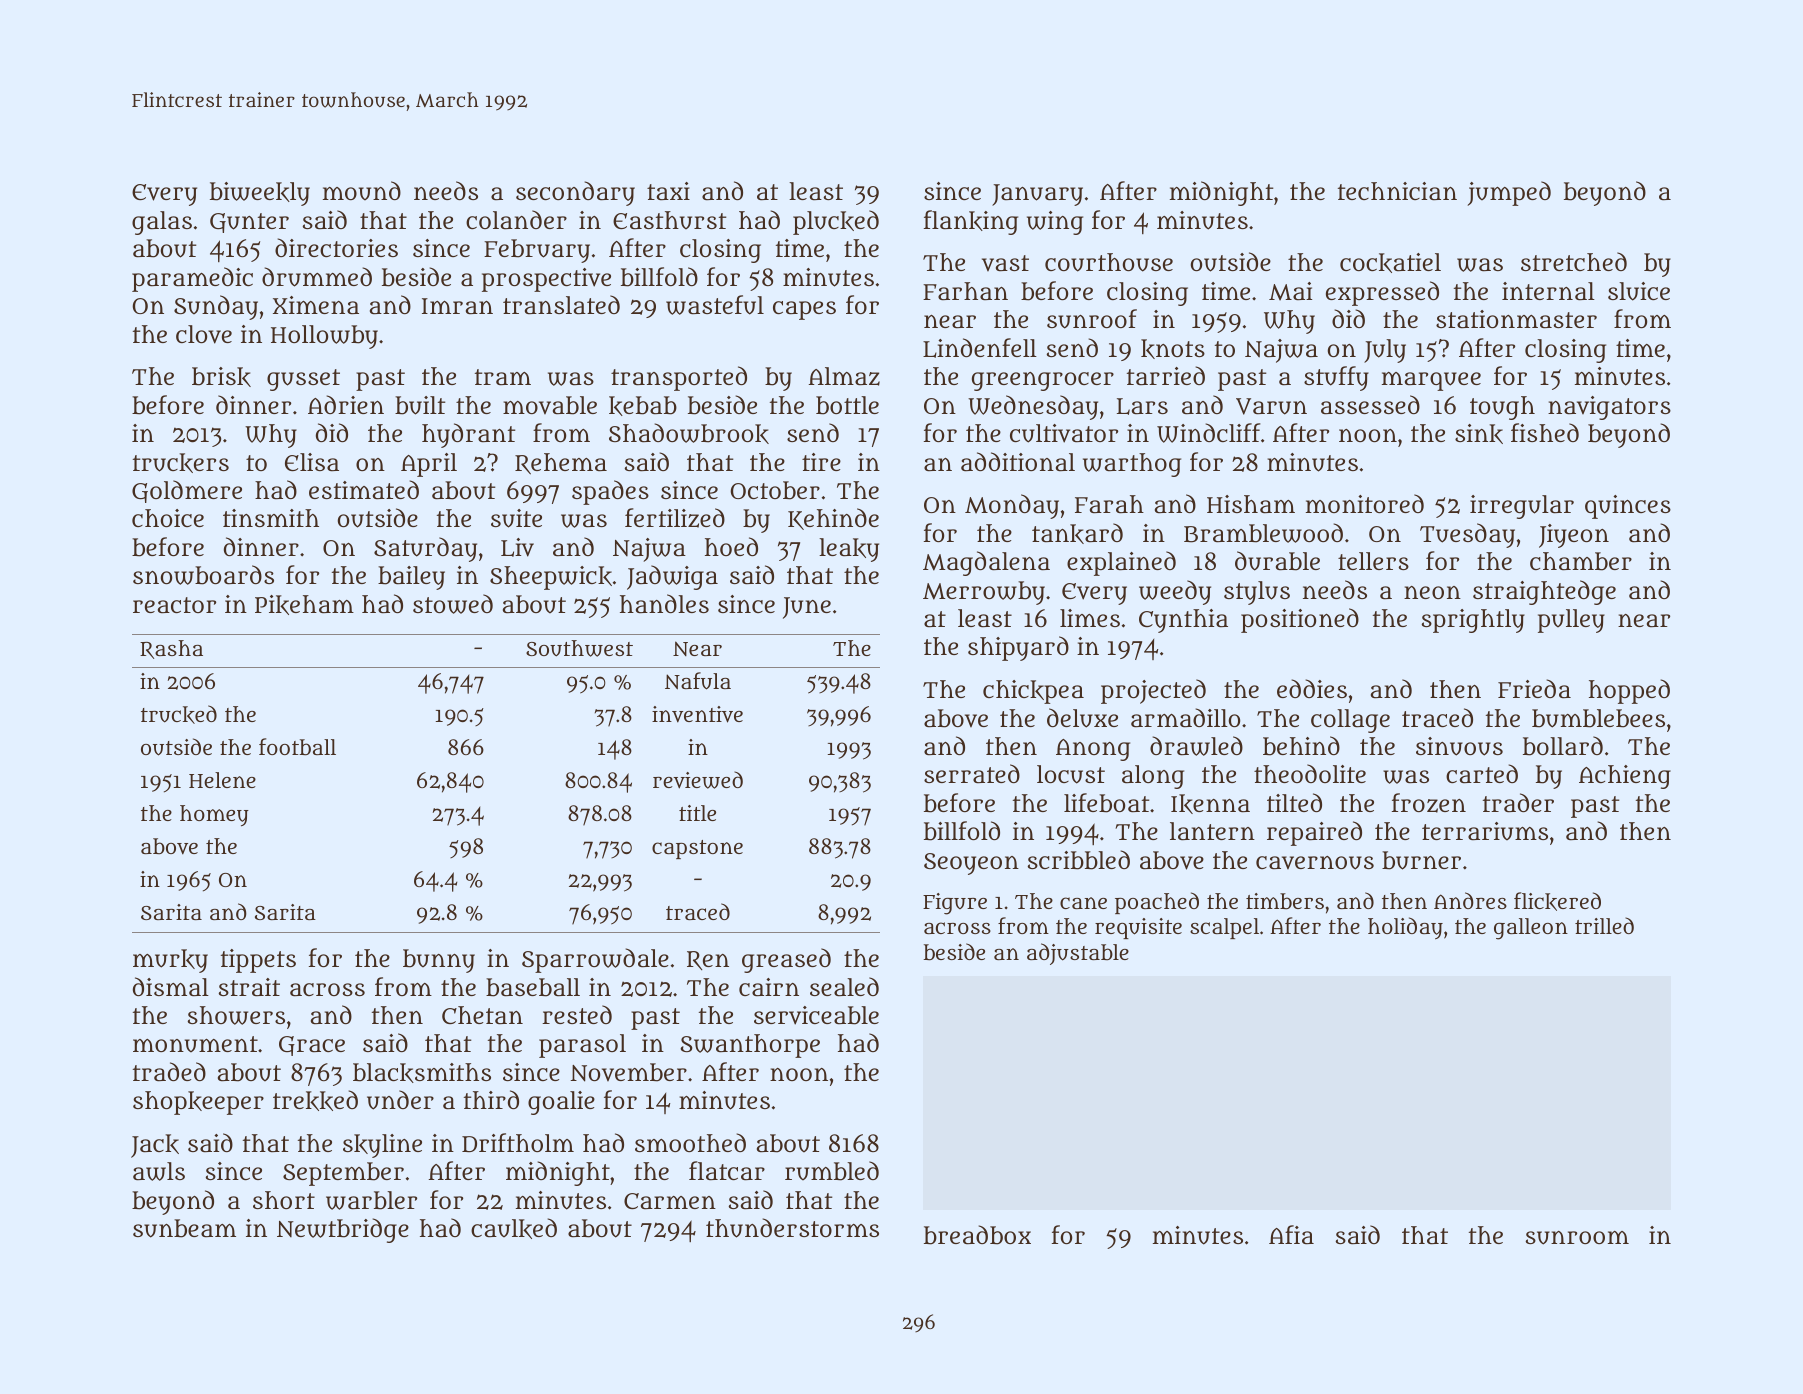 This page has height=1394, width=1803. What do you see at coordinates (181, 463) in the page?
I see `truckers` at bounding box center [181, 463].
